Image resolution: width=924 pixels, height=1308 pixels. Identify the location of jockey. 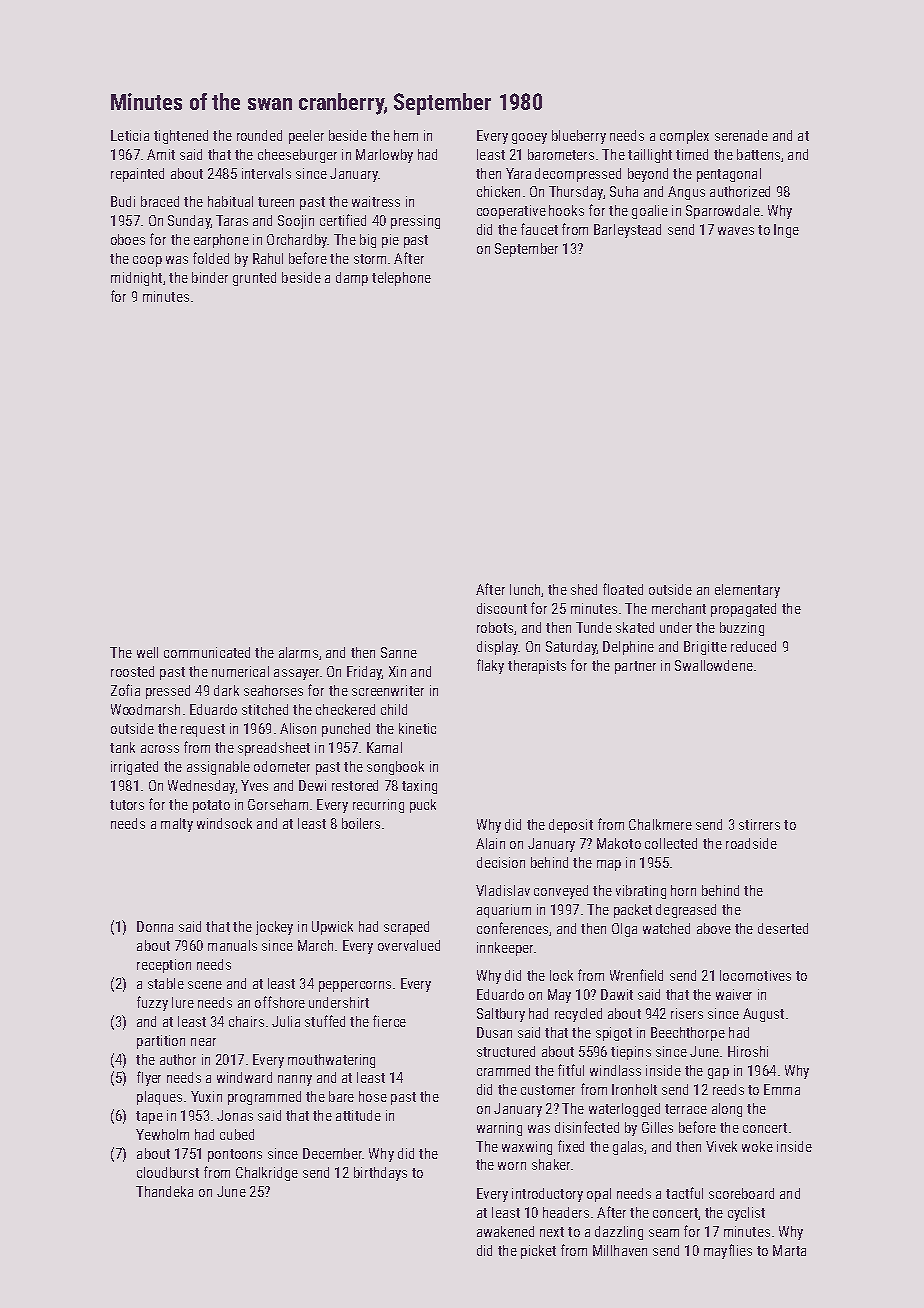
(274, 928).
